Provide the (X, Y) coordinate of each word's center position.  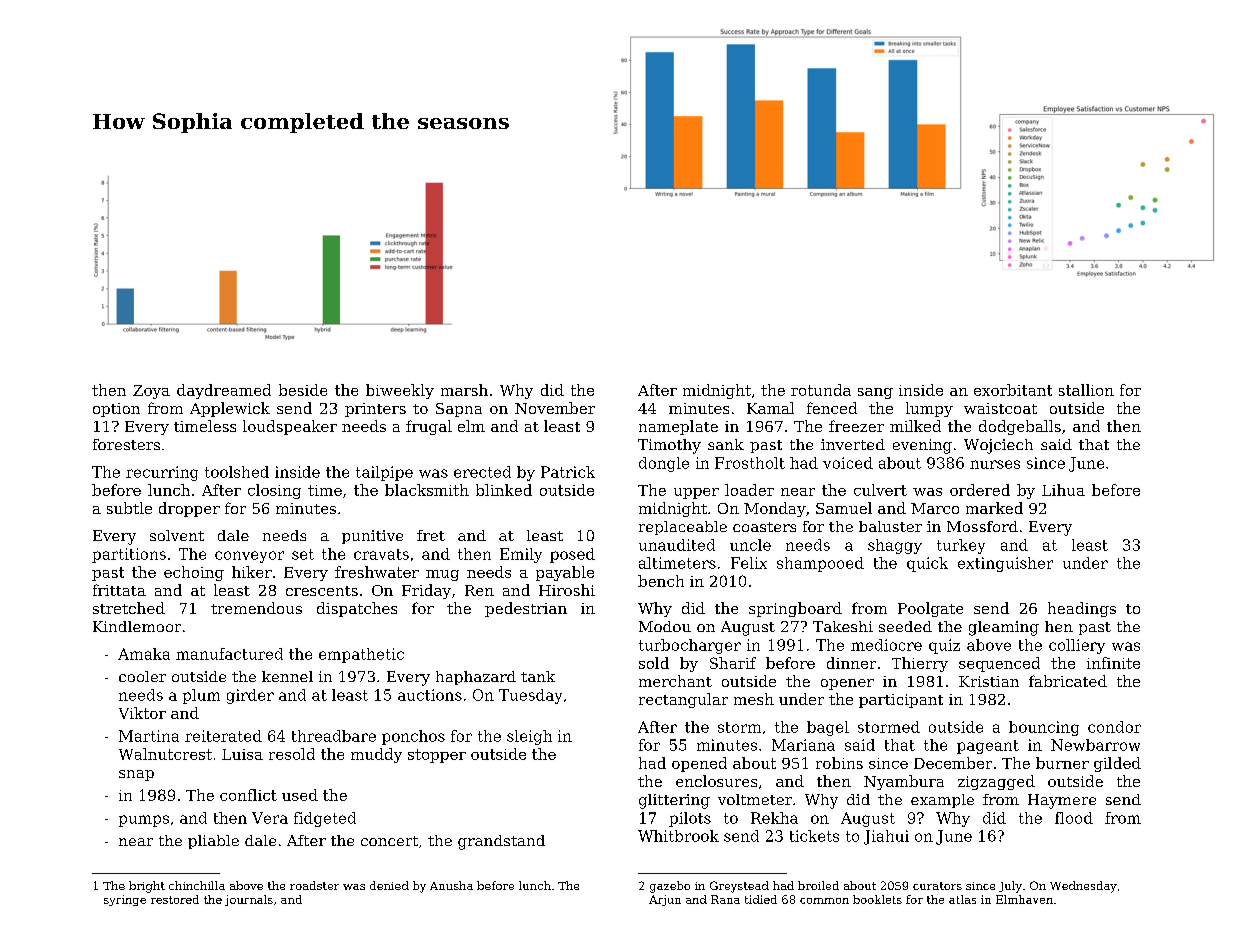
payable (565, 573)
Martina (149, 736)
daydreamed (224, 391)
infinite (1113, 663)
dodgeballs (1020, 427)
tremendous (256, 608)
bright (147, 887)
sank (726, 444)
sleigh (529, 737)
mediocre (886, 645)
